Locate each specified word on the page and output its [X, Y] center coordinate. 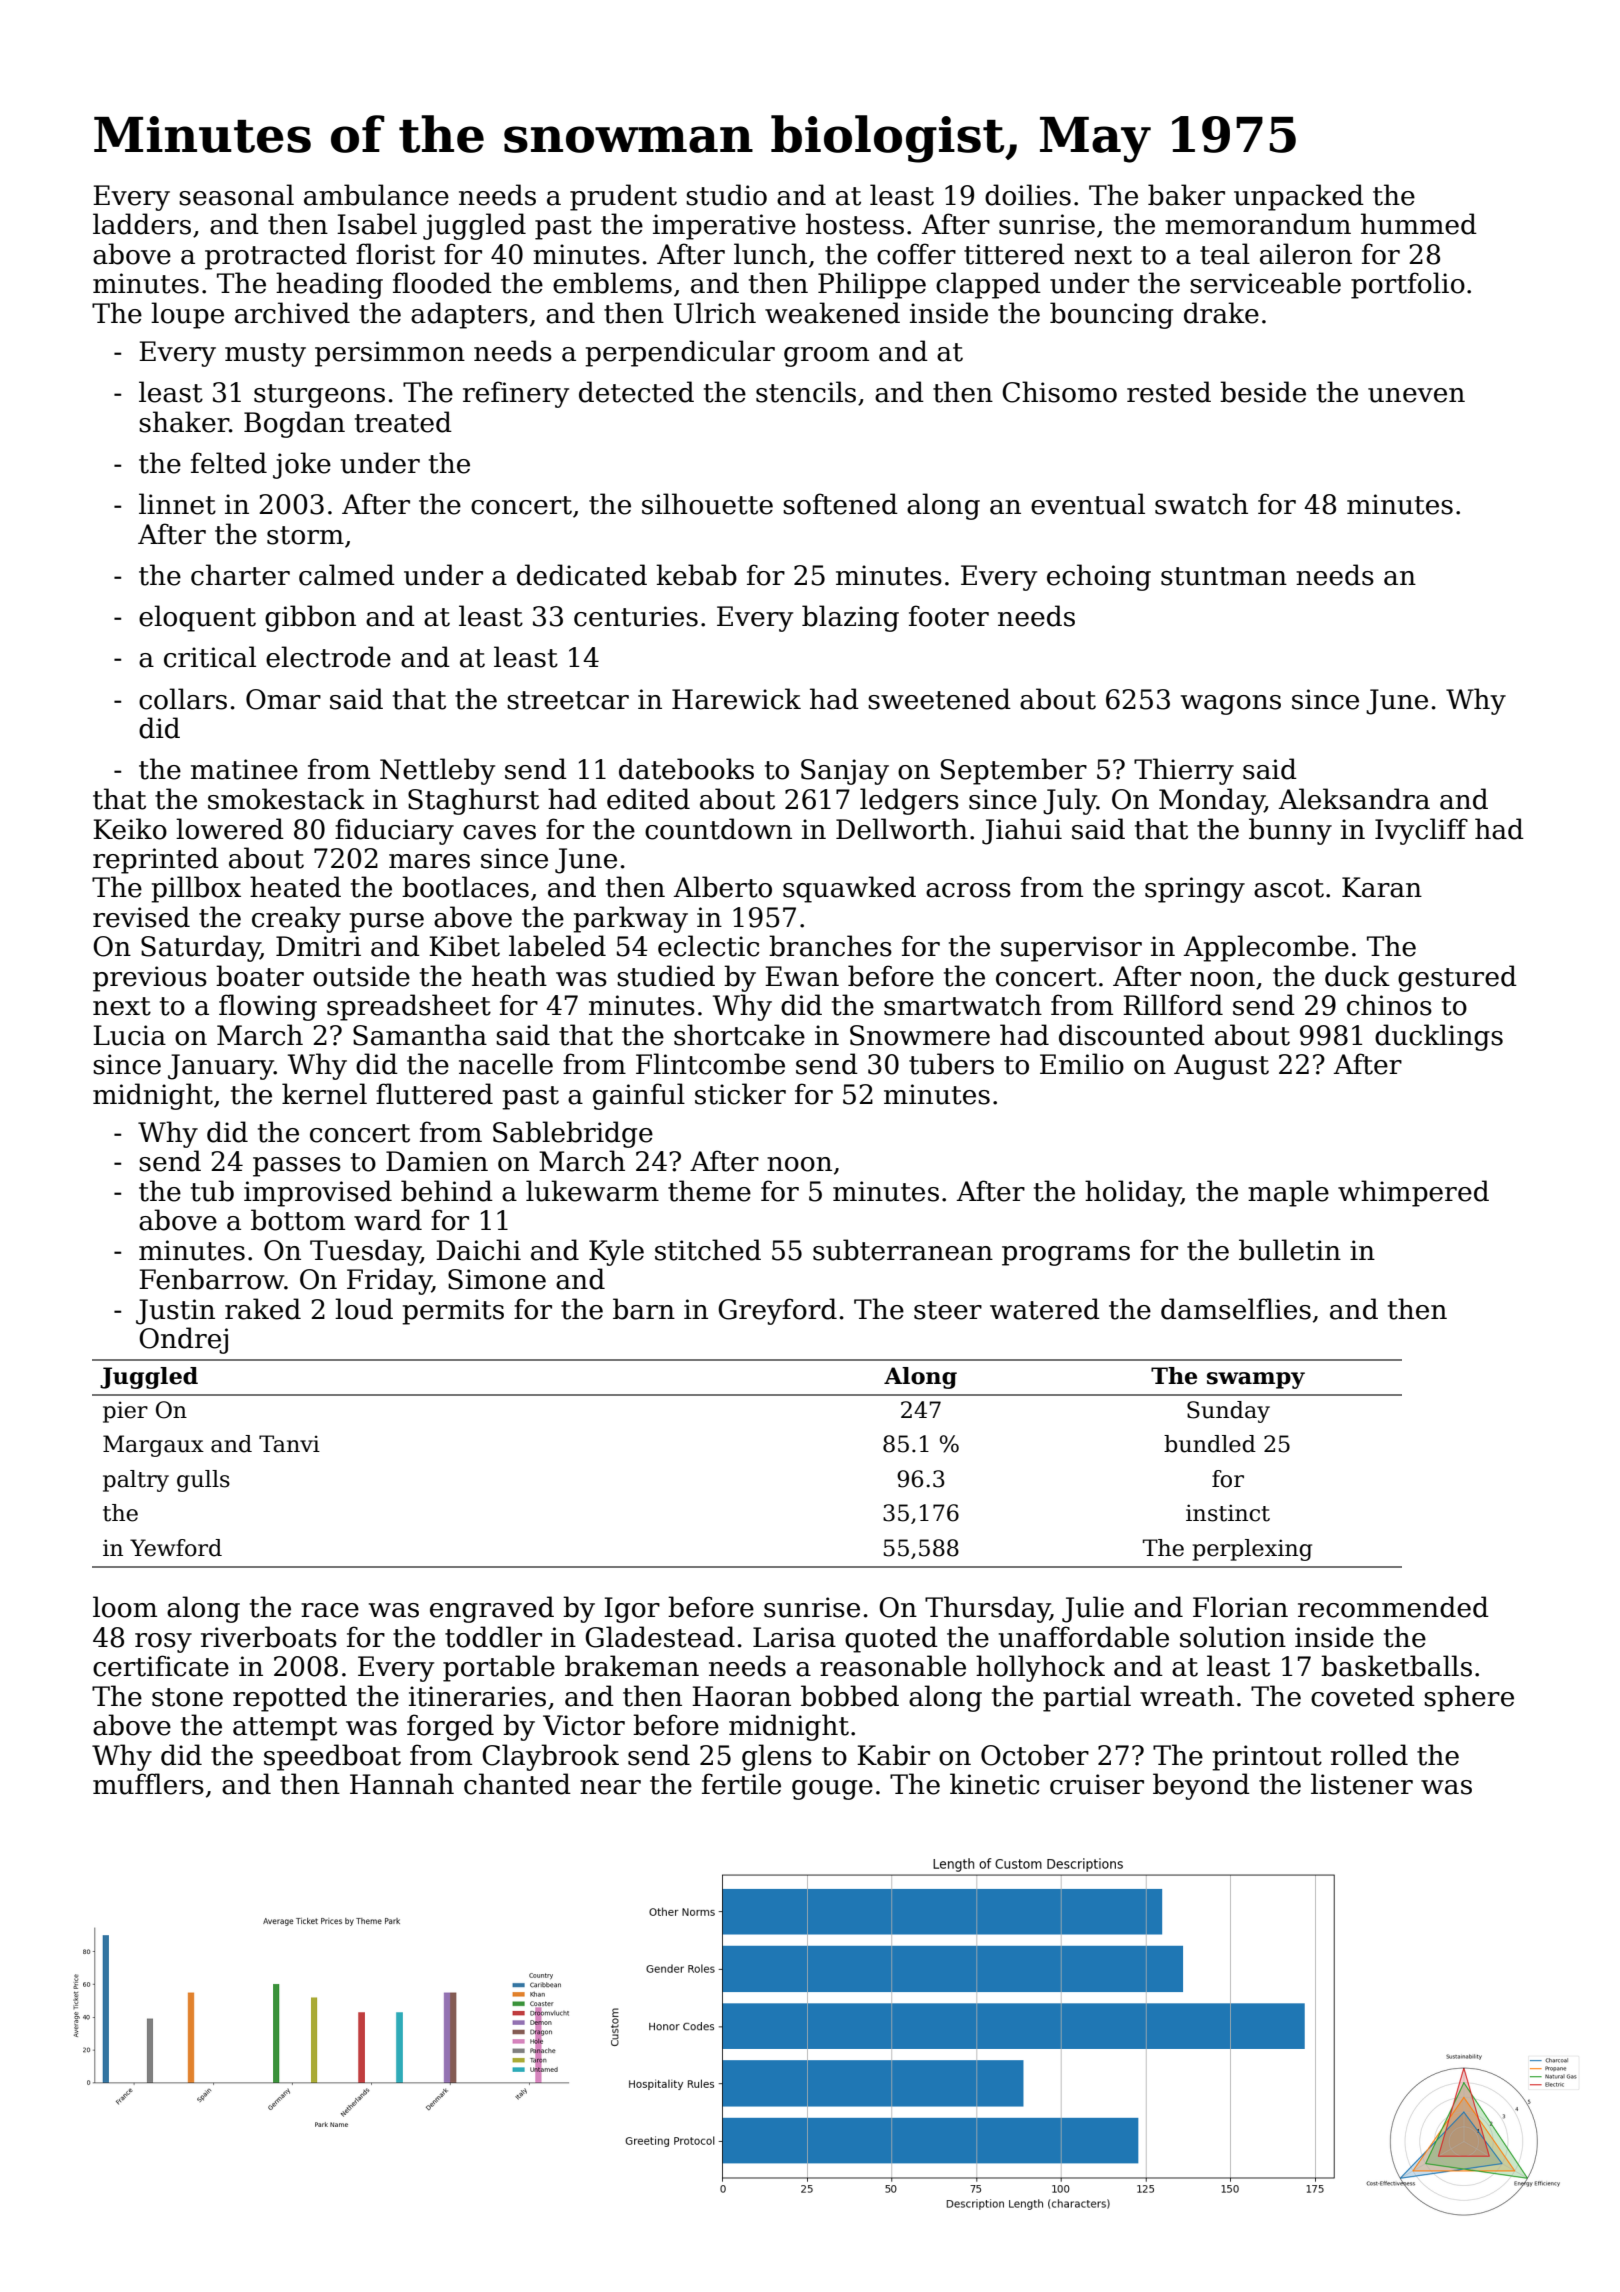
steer [948, 1310]
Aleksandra [1354, 799]
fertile [741, 1784]
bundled [1210, 1444]
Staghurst [473, 801]
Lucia [129, 1035]
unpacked [1299, 197]
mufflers [148, 1784]
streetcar [568, 700]
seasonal [236, 195]
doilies [1028, 195]
